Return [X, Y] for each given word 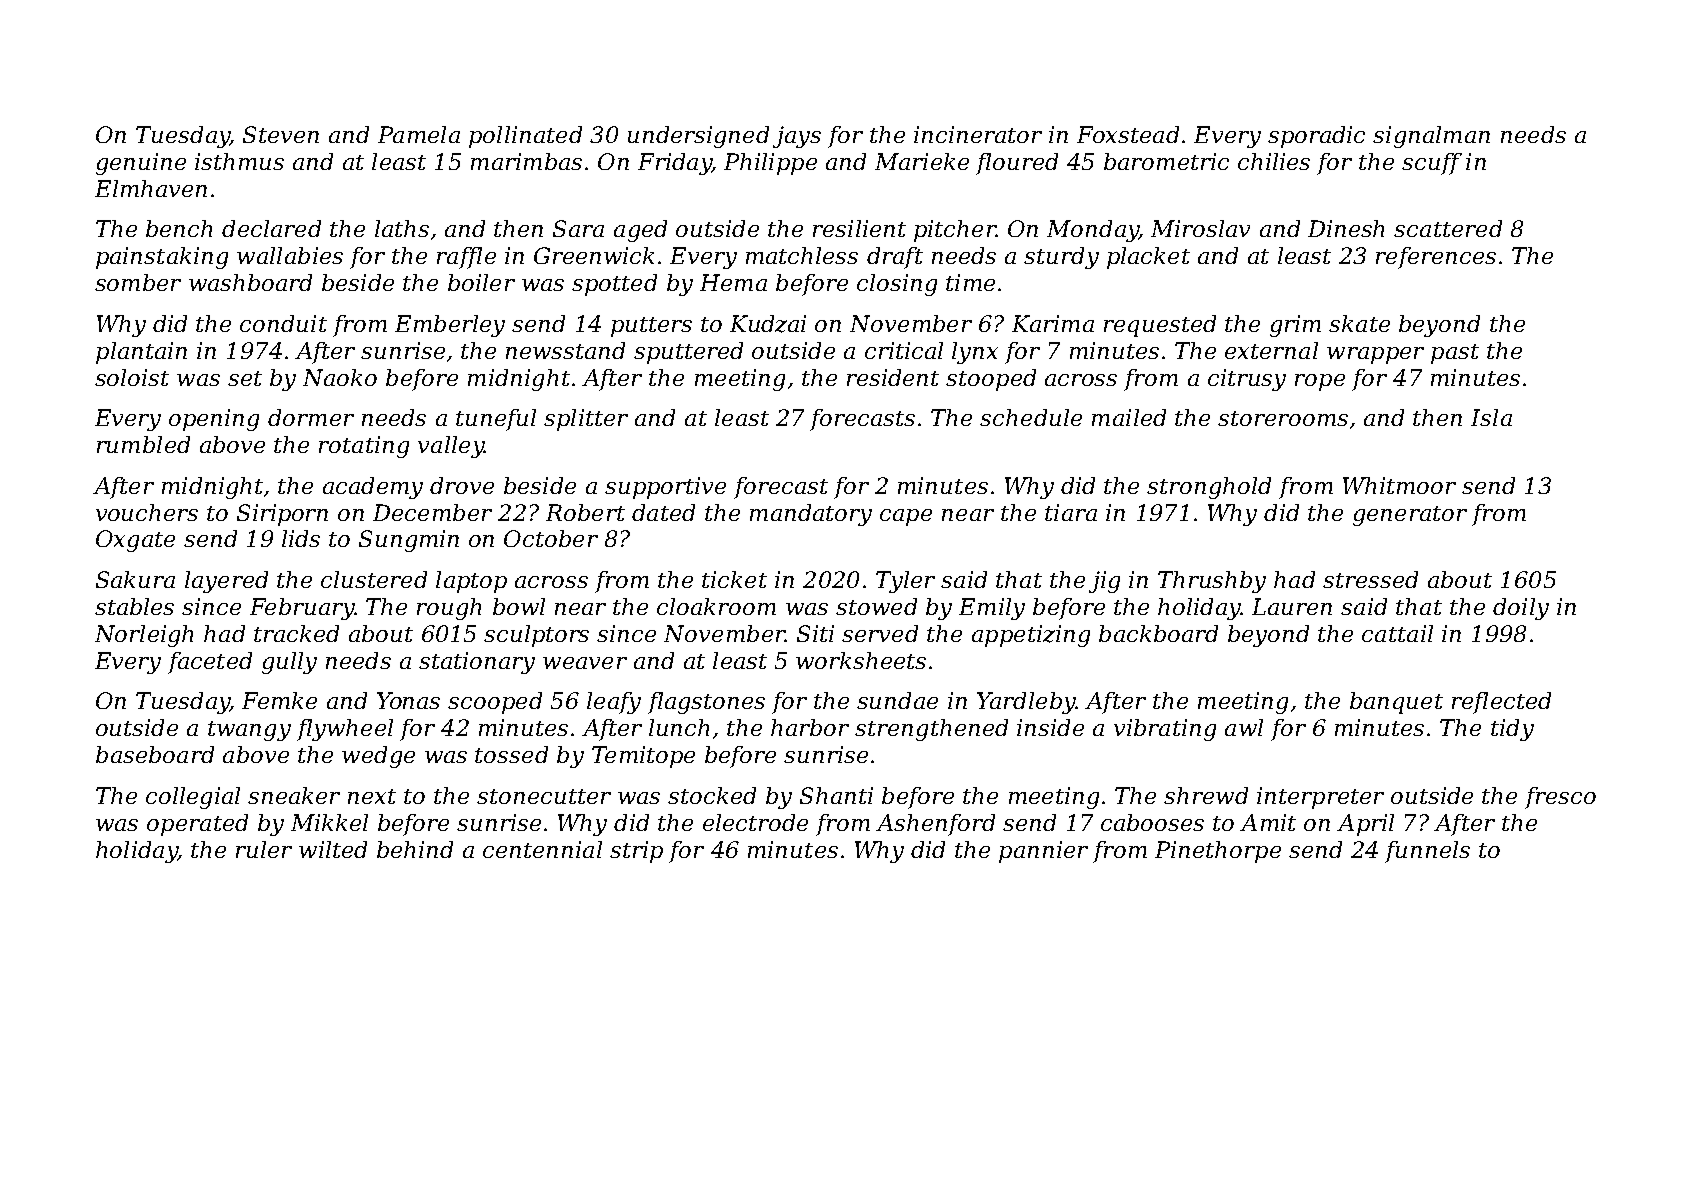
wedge [378, 757]
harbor [810, 727]
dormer [311, 417]
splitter [586, 420]
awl [1244, 727]
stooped [991, 380]
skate [1359, 323]
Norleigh [144, 636]
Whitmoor [1399, 485]
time [970, 282]
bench [179, 228]
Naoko [340, 377]
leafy [614, 703]
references [1436, 258]
